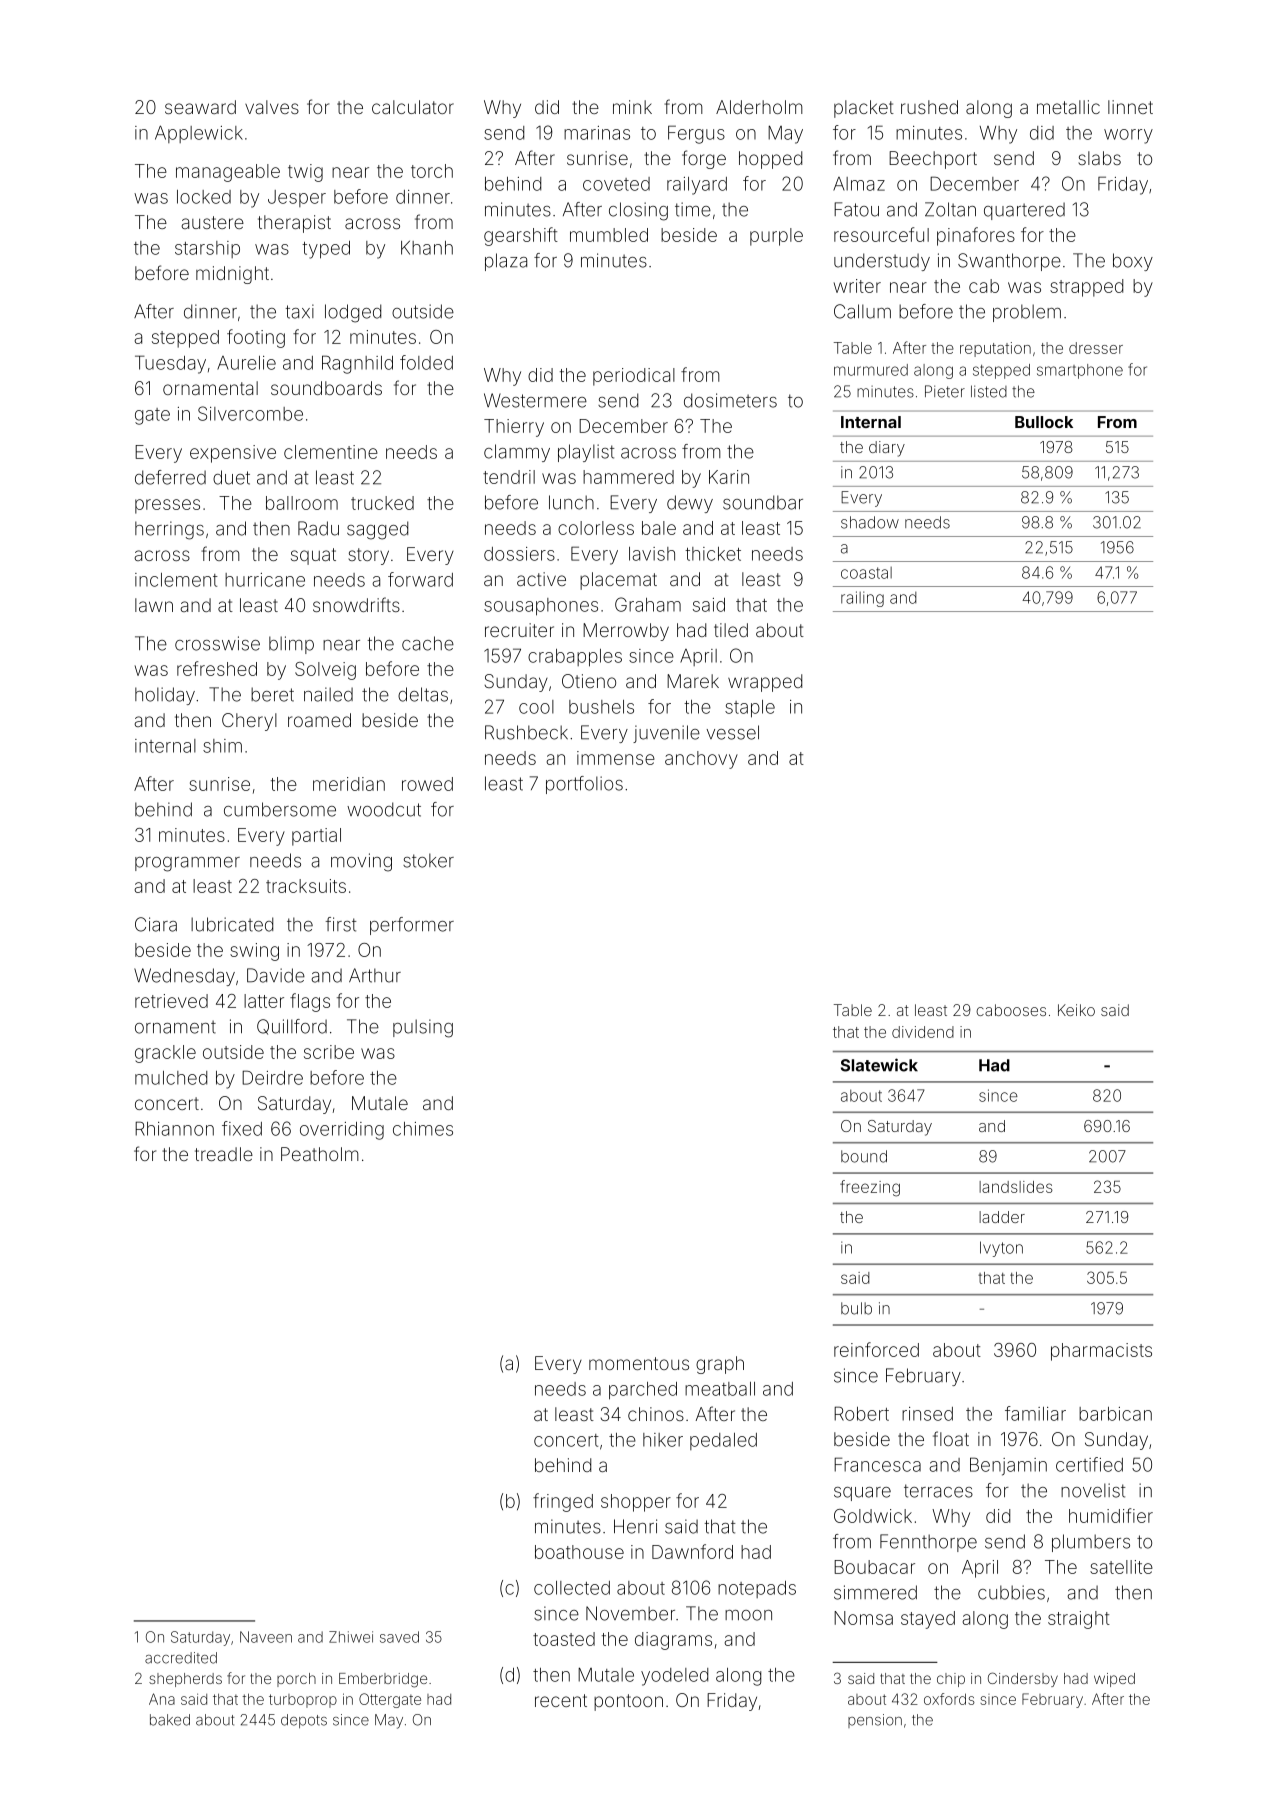 Image resolution: width=1287 pixels, height=1820 pixels. Describe the element at coordinates (1076, 1010) in the screenshot. I see `Keiko` at that location.
